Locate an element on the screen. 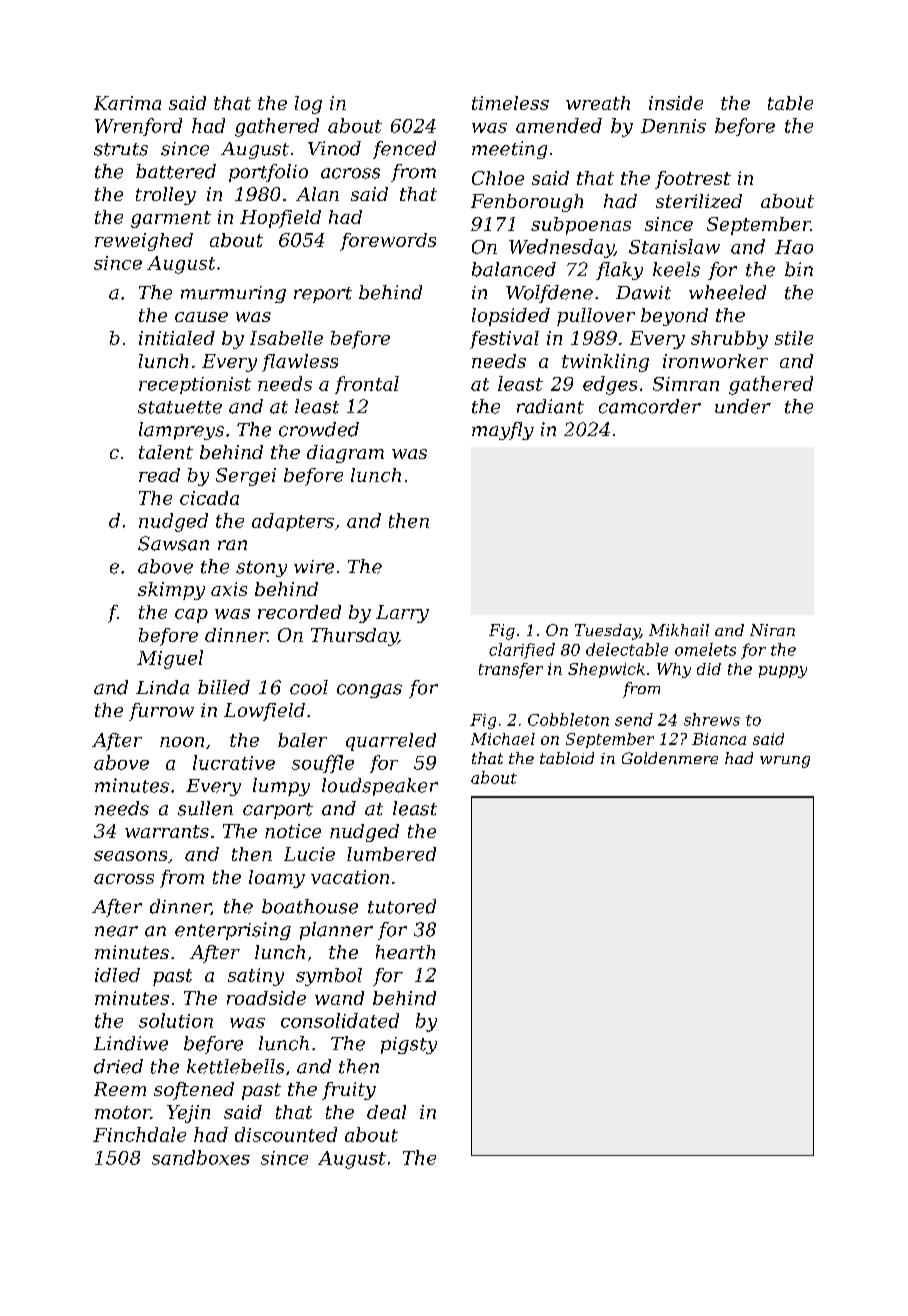 The image size is (908, 1316). camcorder is located at coordinates (650, 406).
